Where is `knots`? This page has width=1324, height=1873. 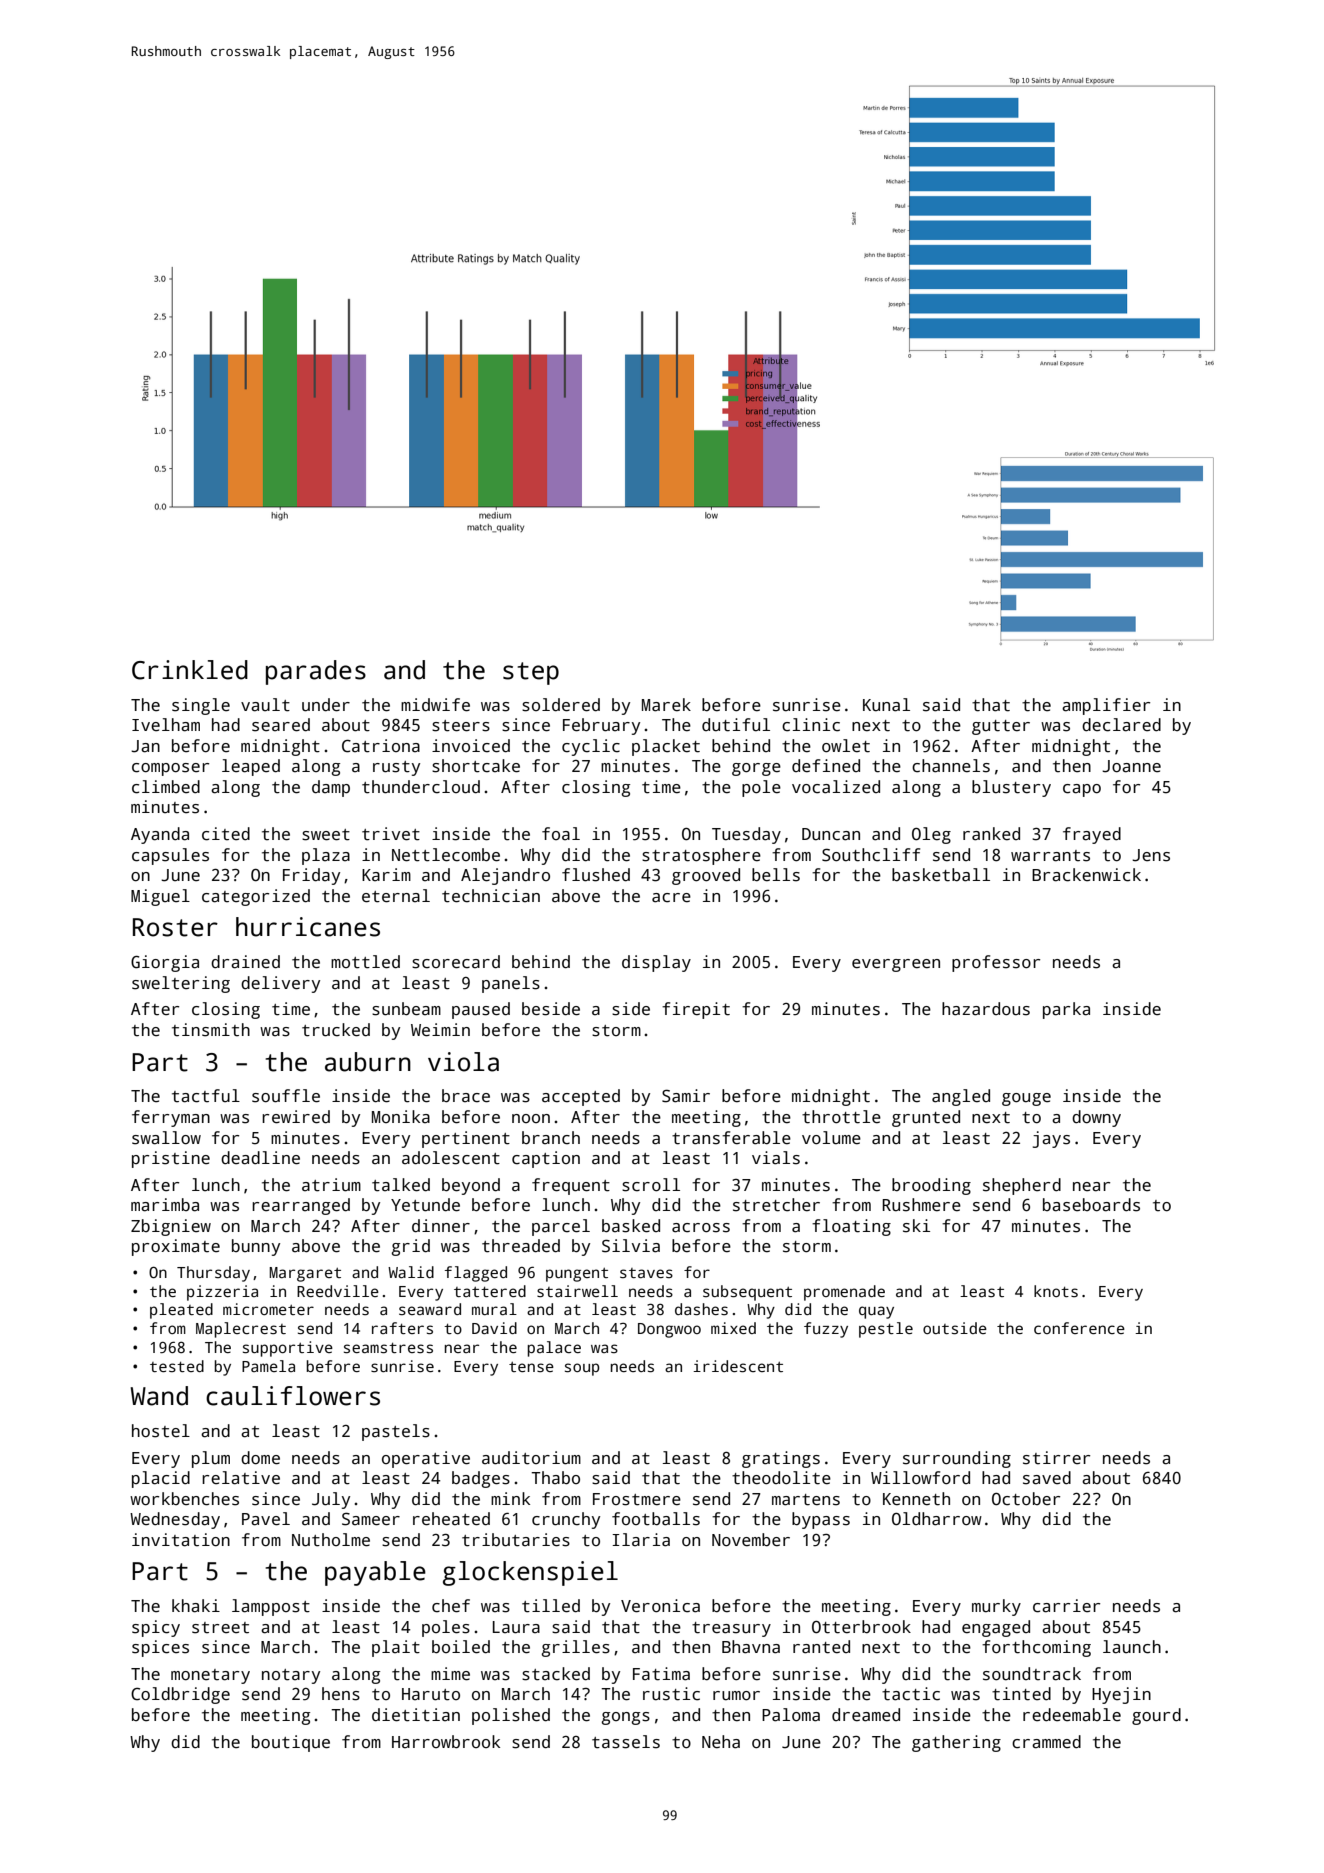 knots is located at coordinates (1056, 1291).
